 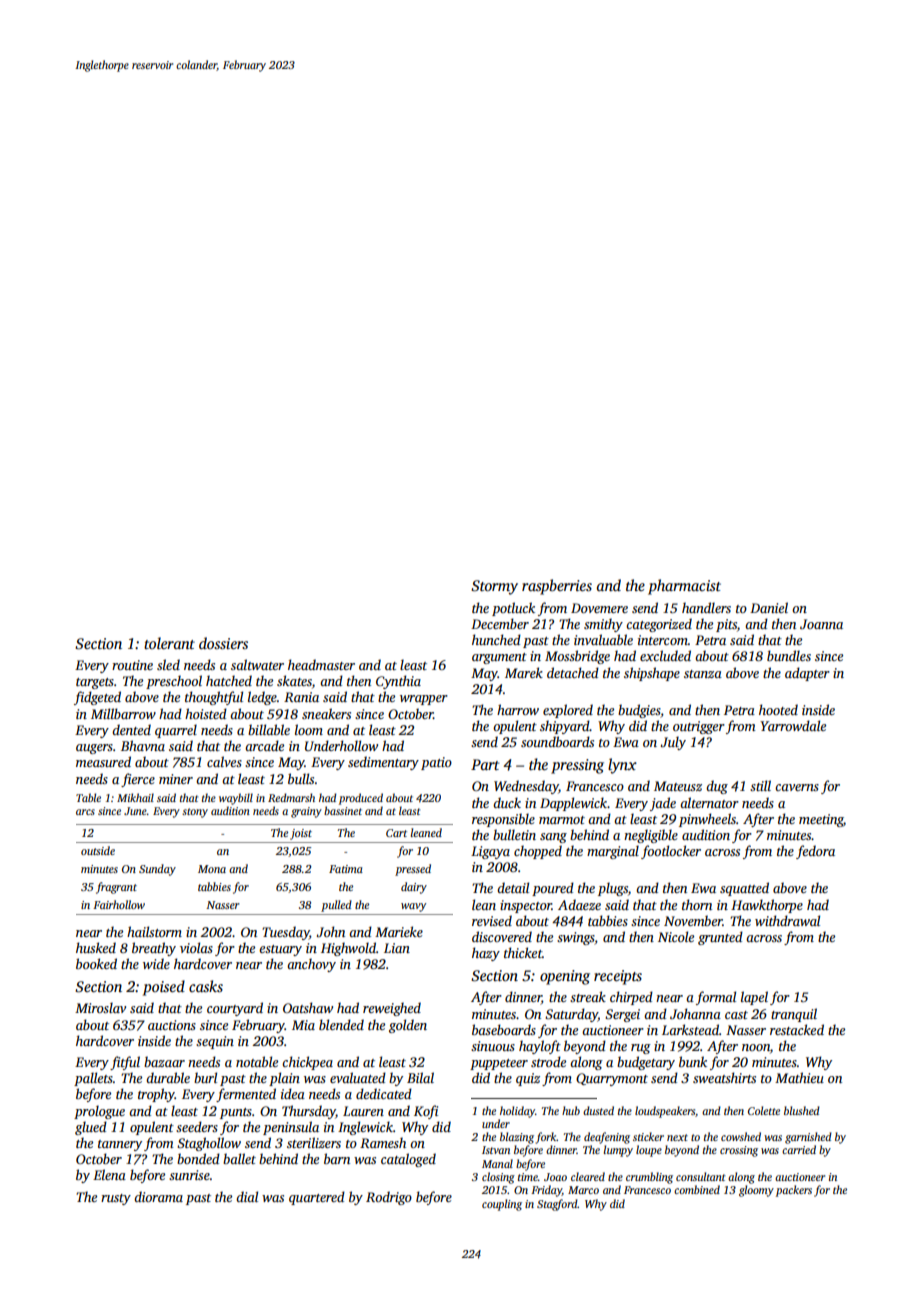 I want to click on dossiers, so click(x=223, y=643).
